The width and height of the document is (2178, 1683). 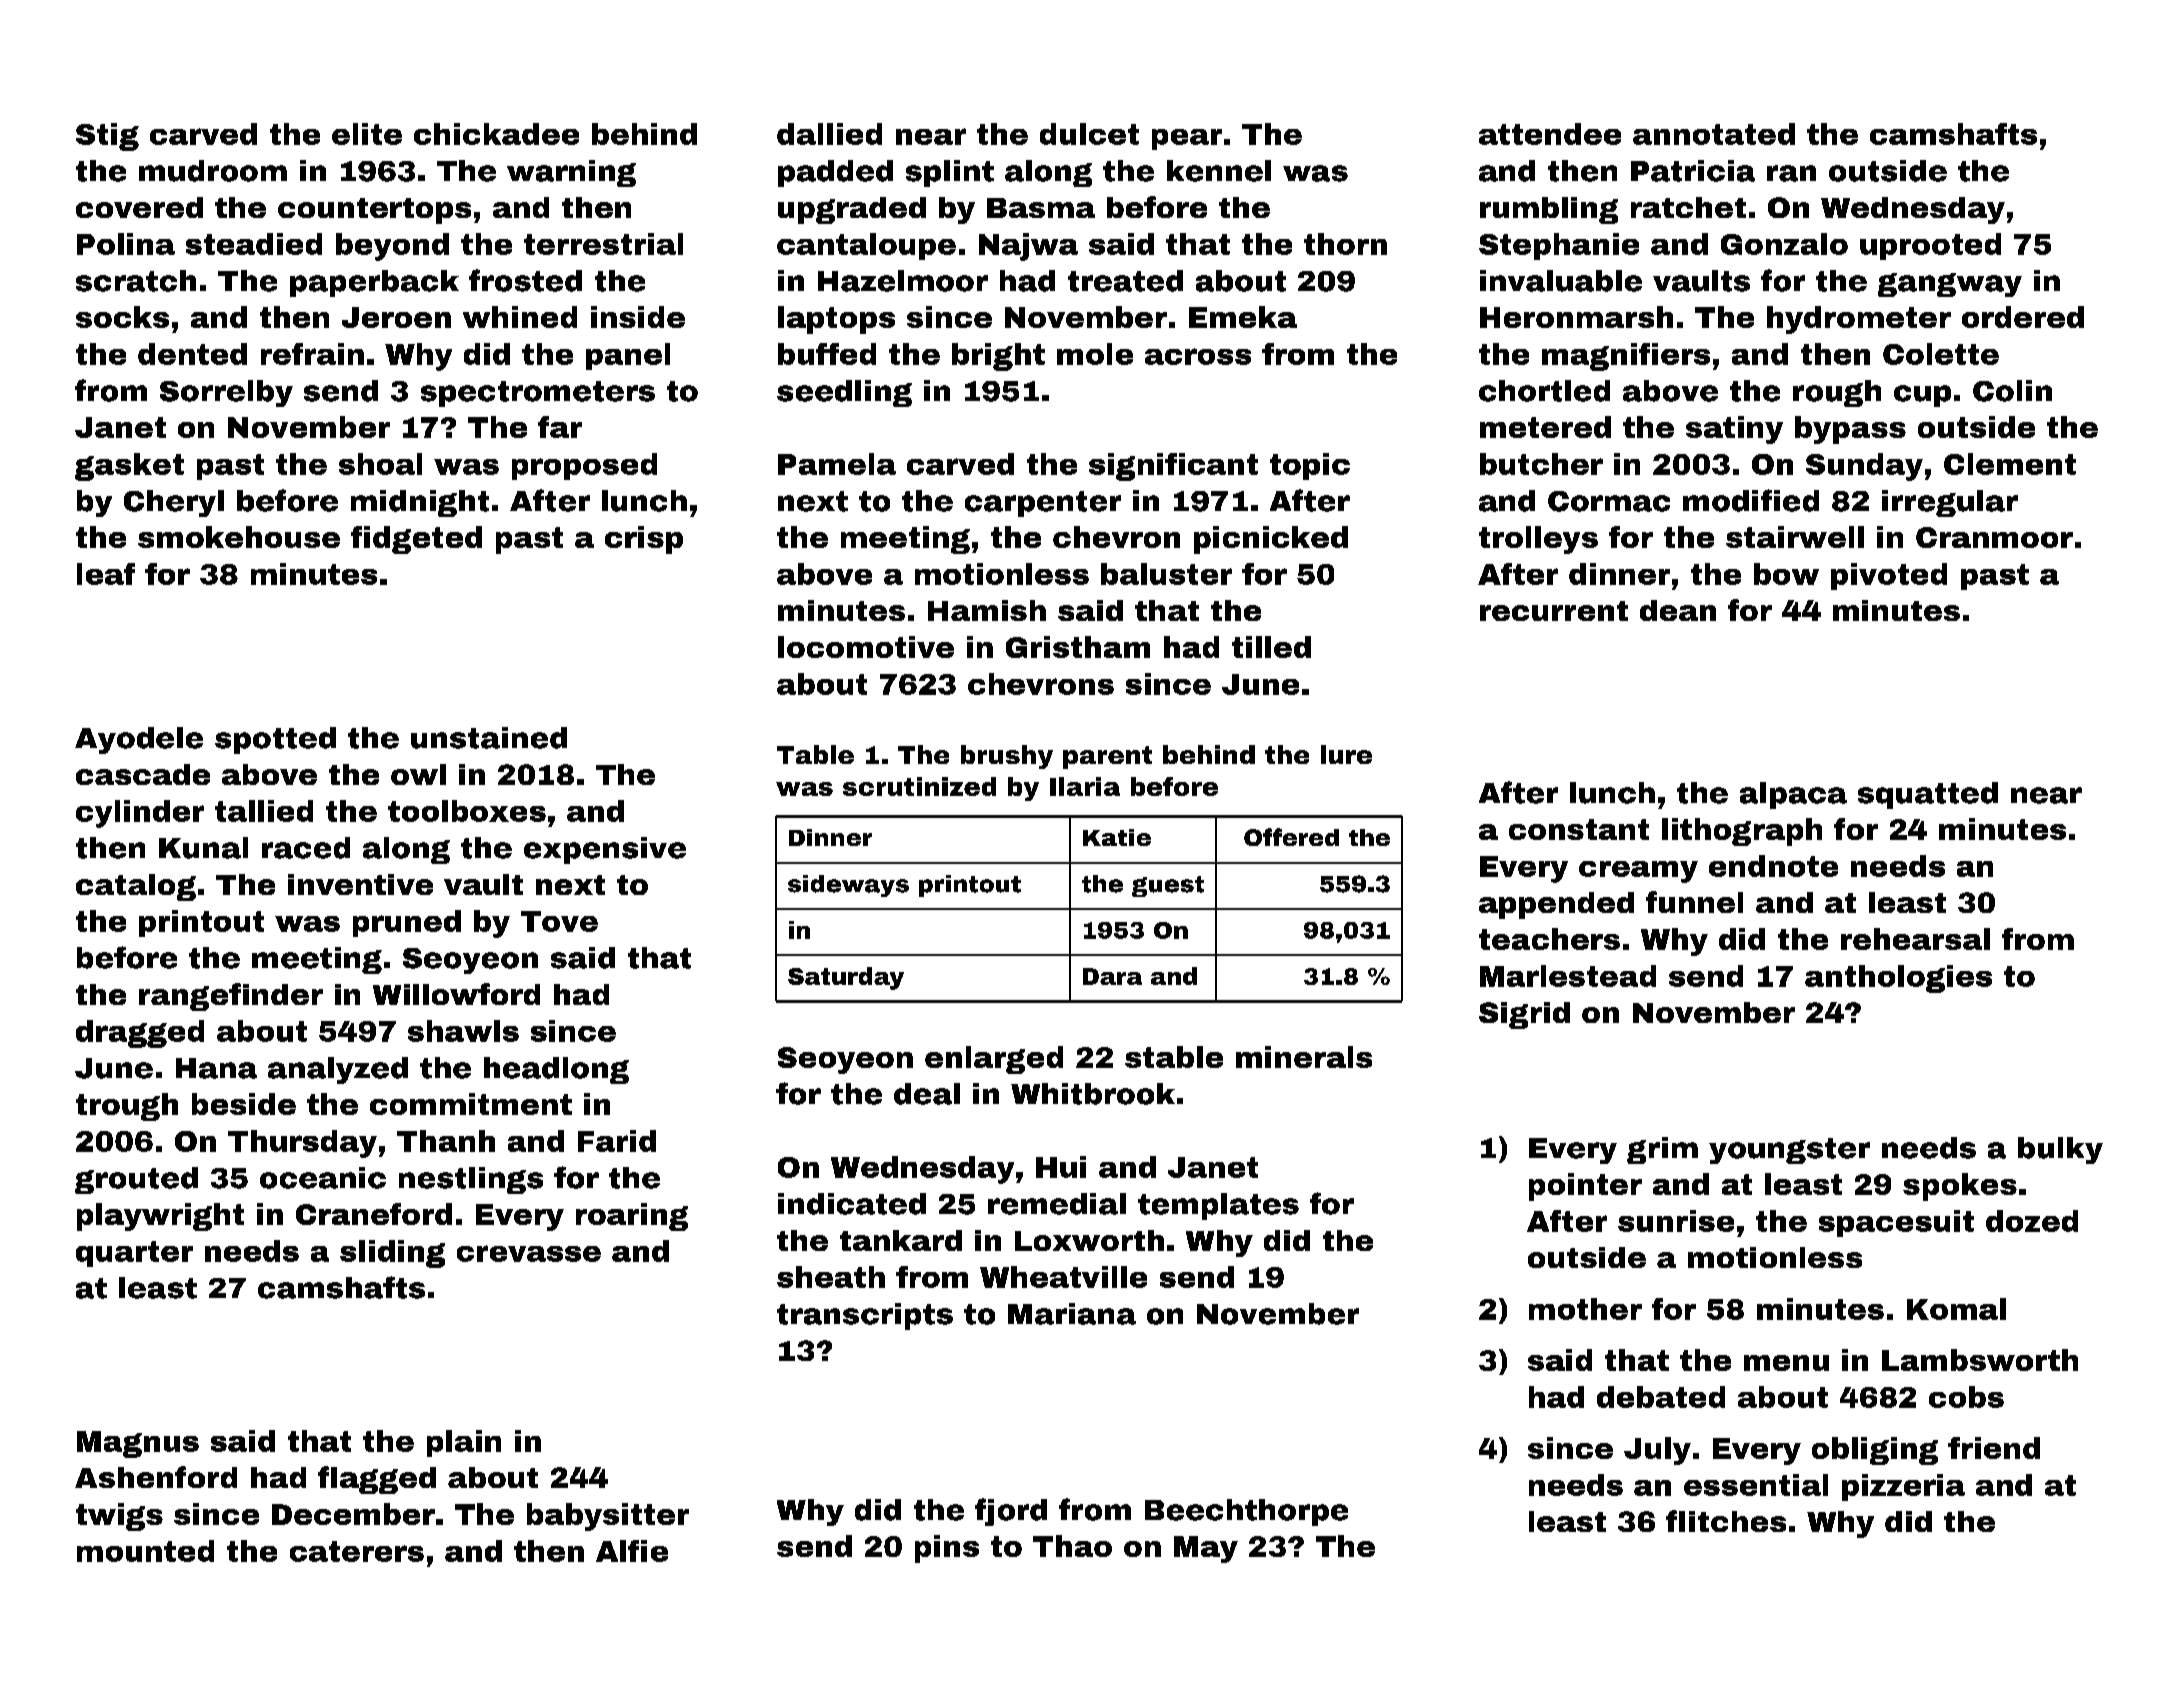 I want to click on covered, so click(x=139, y=207).
